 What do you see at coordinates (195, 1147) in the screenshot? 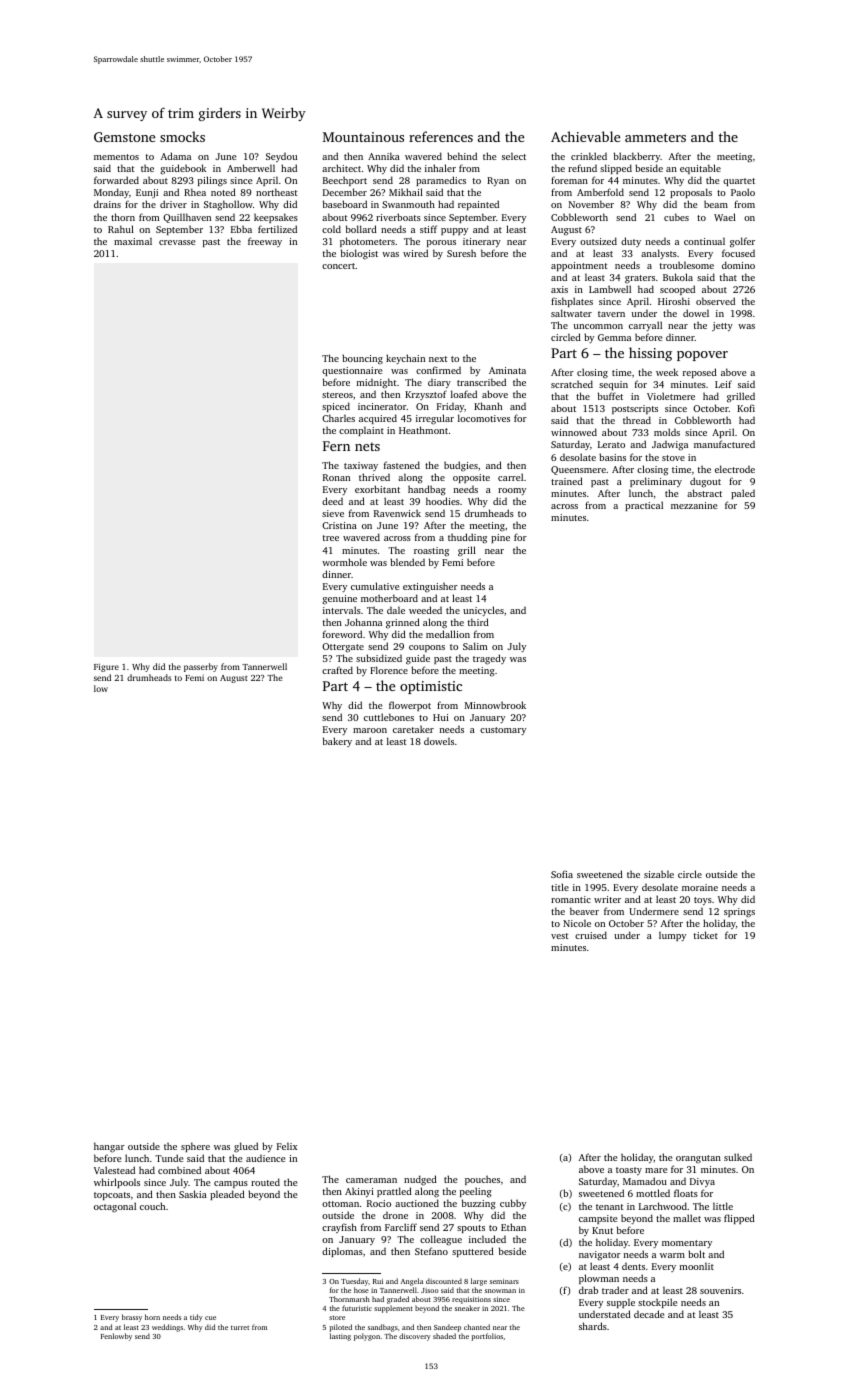
I see `sphere` at bounding box center [195, 1147].
